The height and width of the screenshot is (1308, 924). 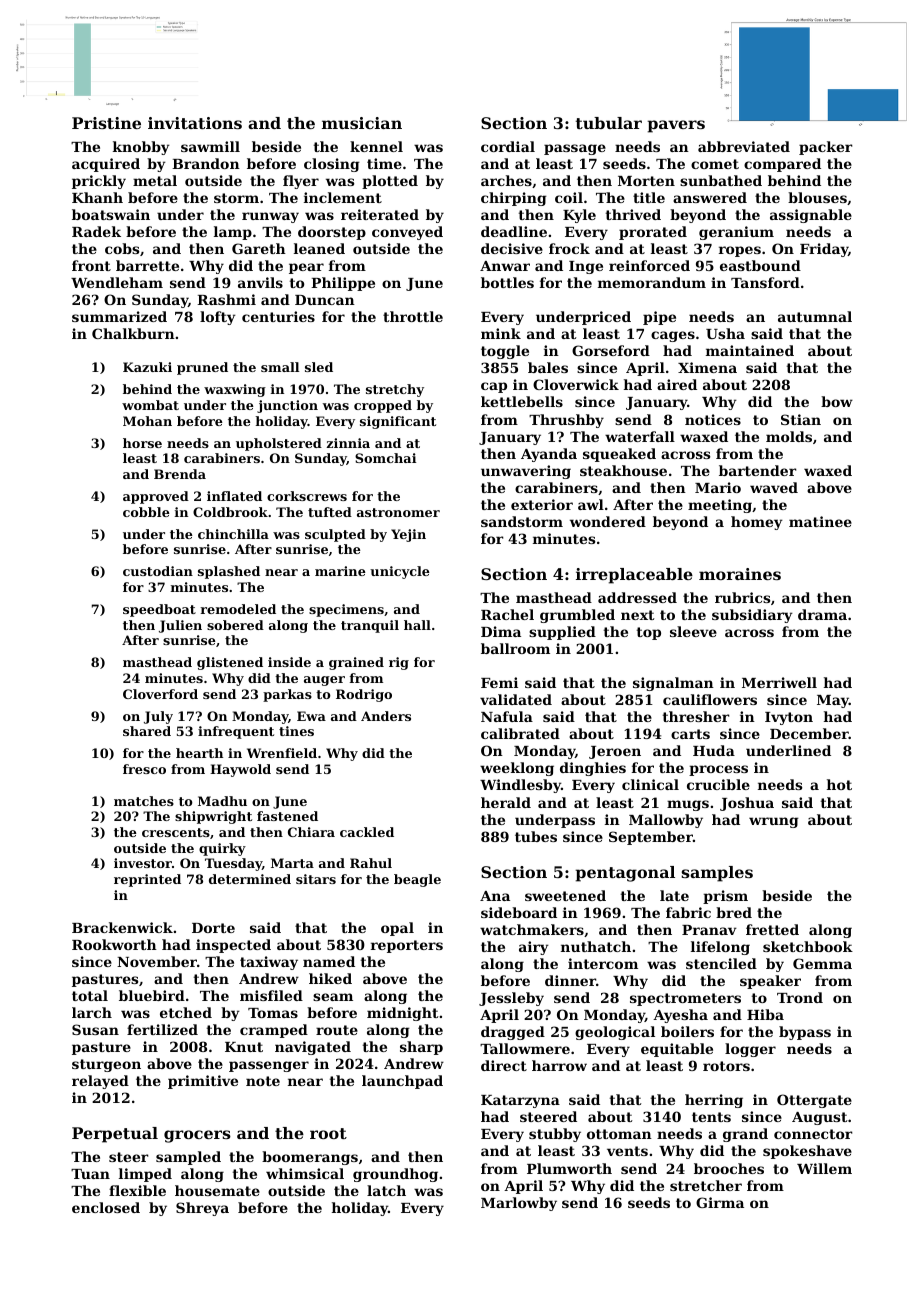 What do you see at coordinates (330, 512) in the screenshot?
I see `tufted` at bounding box center [330, 512].
